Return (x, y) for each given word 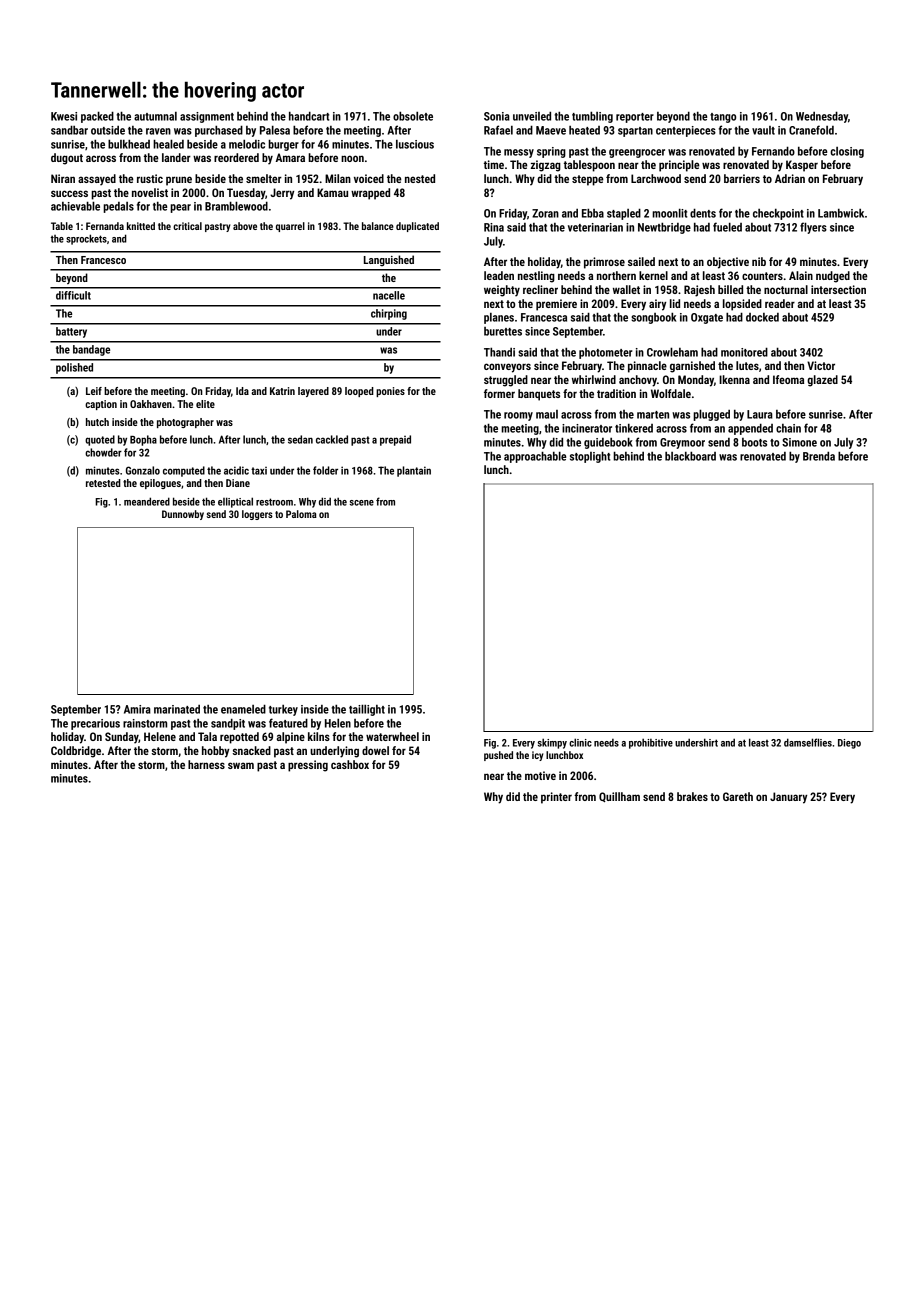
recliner (540, 289)
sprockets (86, 239)
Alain (801, 275)
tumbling (592, 117)
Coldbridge (76, 752)
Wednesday (822, 117)
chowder (103, 452)
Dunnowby (183, 515)
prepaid (395, 440)
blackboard (690, 456)
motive (540, 775)
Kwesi (64, 116)
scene (362, 503)
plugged (711, 415)
